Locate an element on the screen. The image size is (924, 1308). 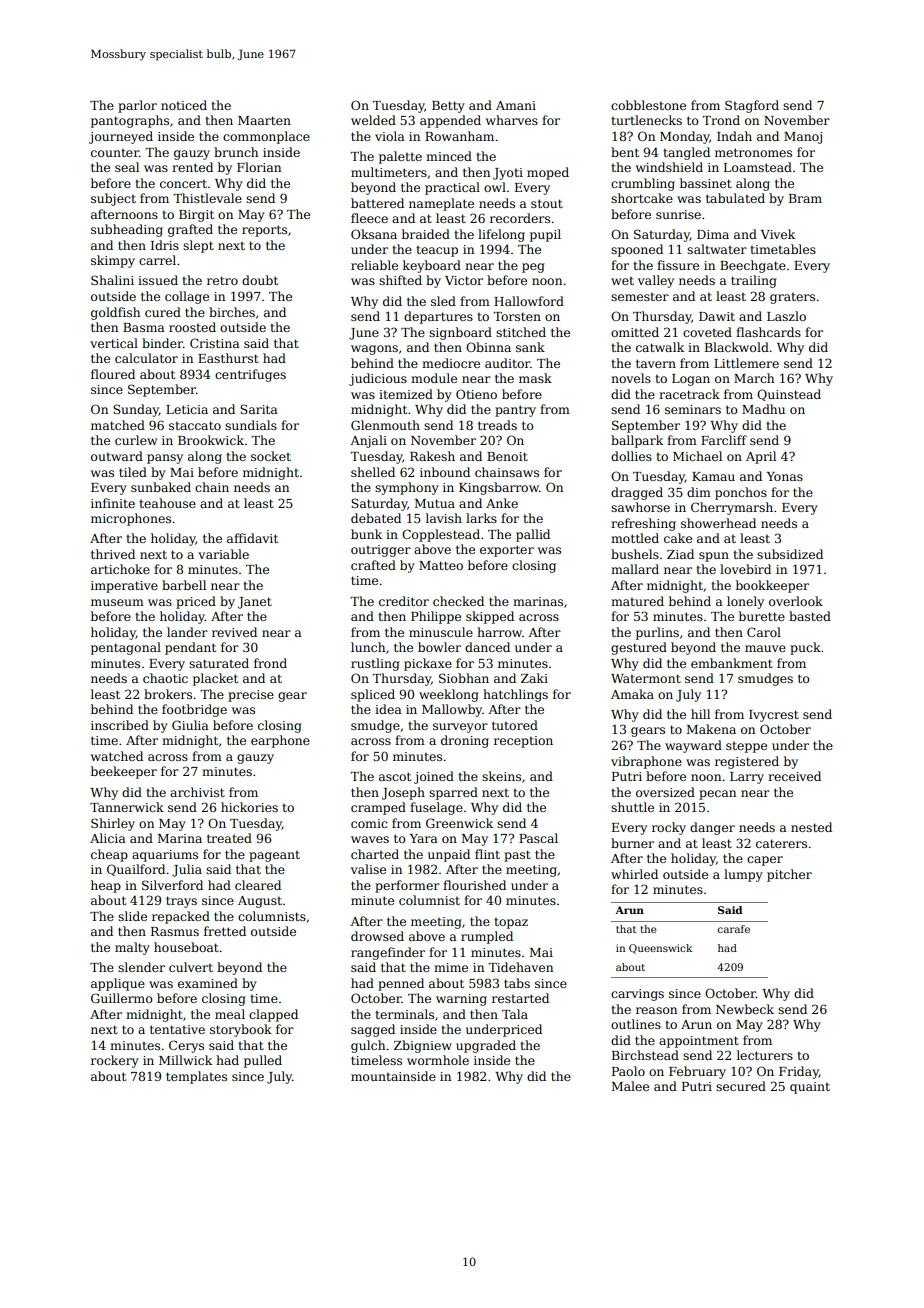
mottled is located at coordinates (635, 538).
